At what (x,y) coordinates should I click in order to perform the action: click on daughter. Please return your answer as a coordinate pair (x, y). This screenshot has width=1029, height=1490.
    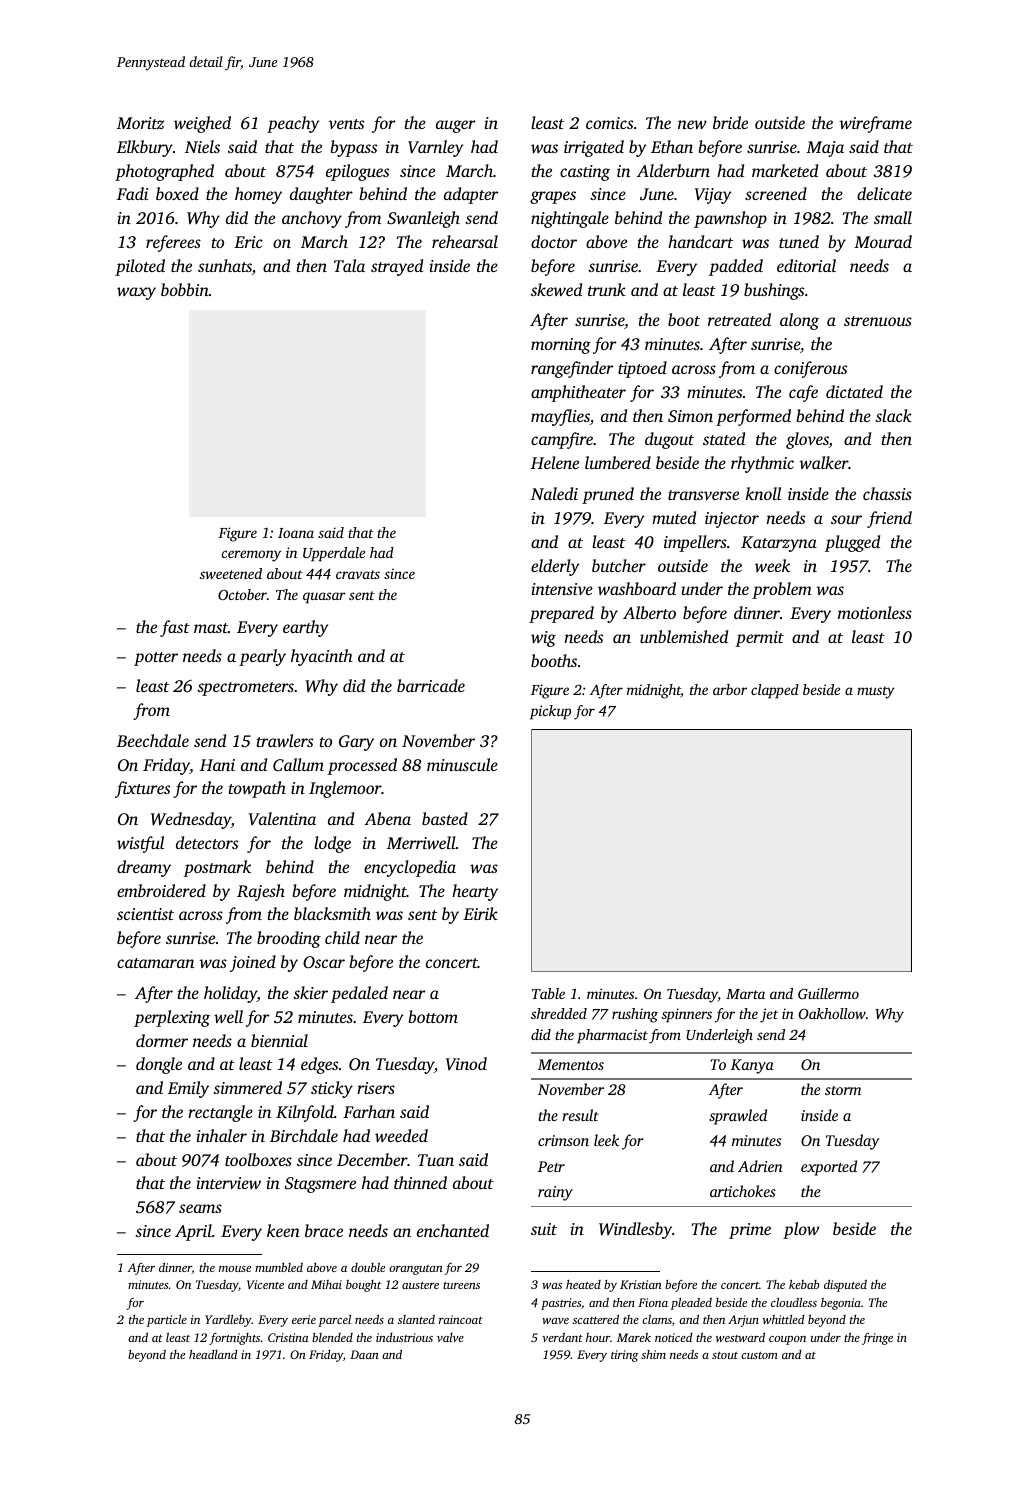
    Looking at the image, I should click on (321, 195).
